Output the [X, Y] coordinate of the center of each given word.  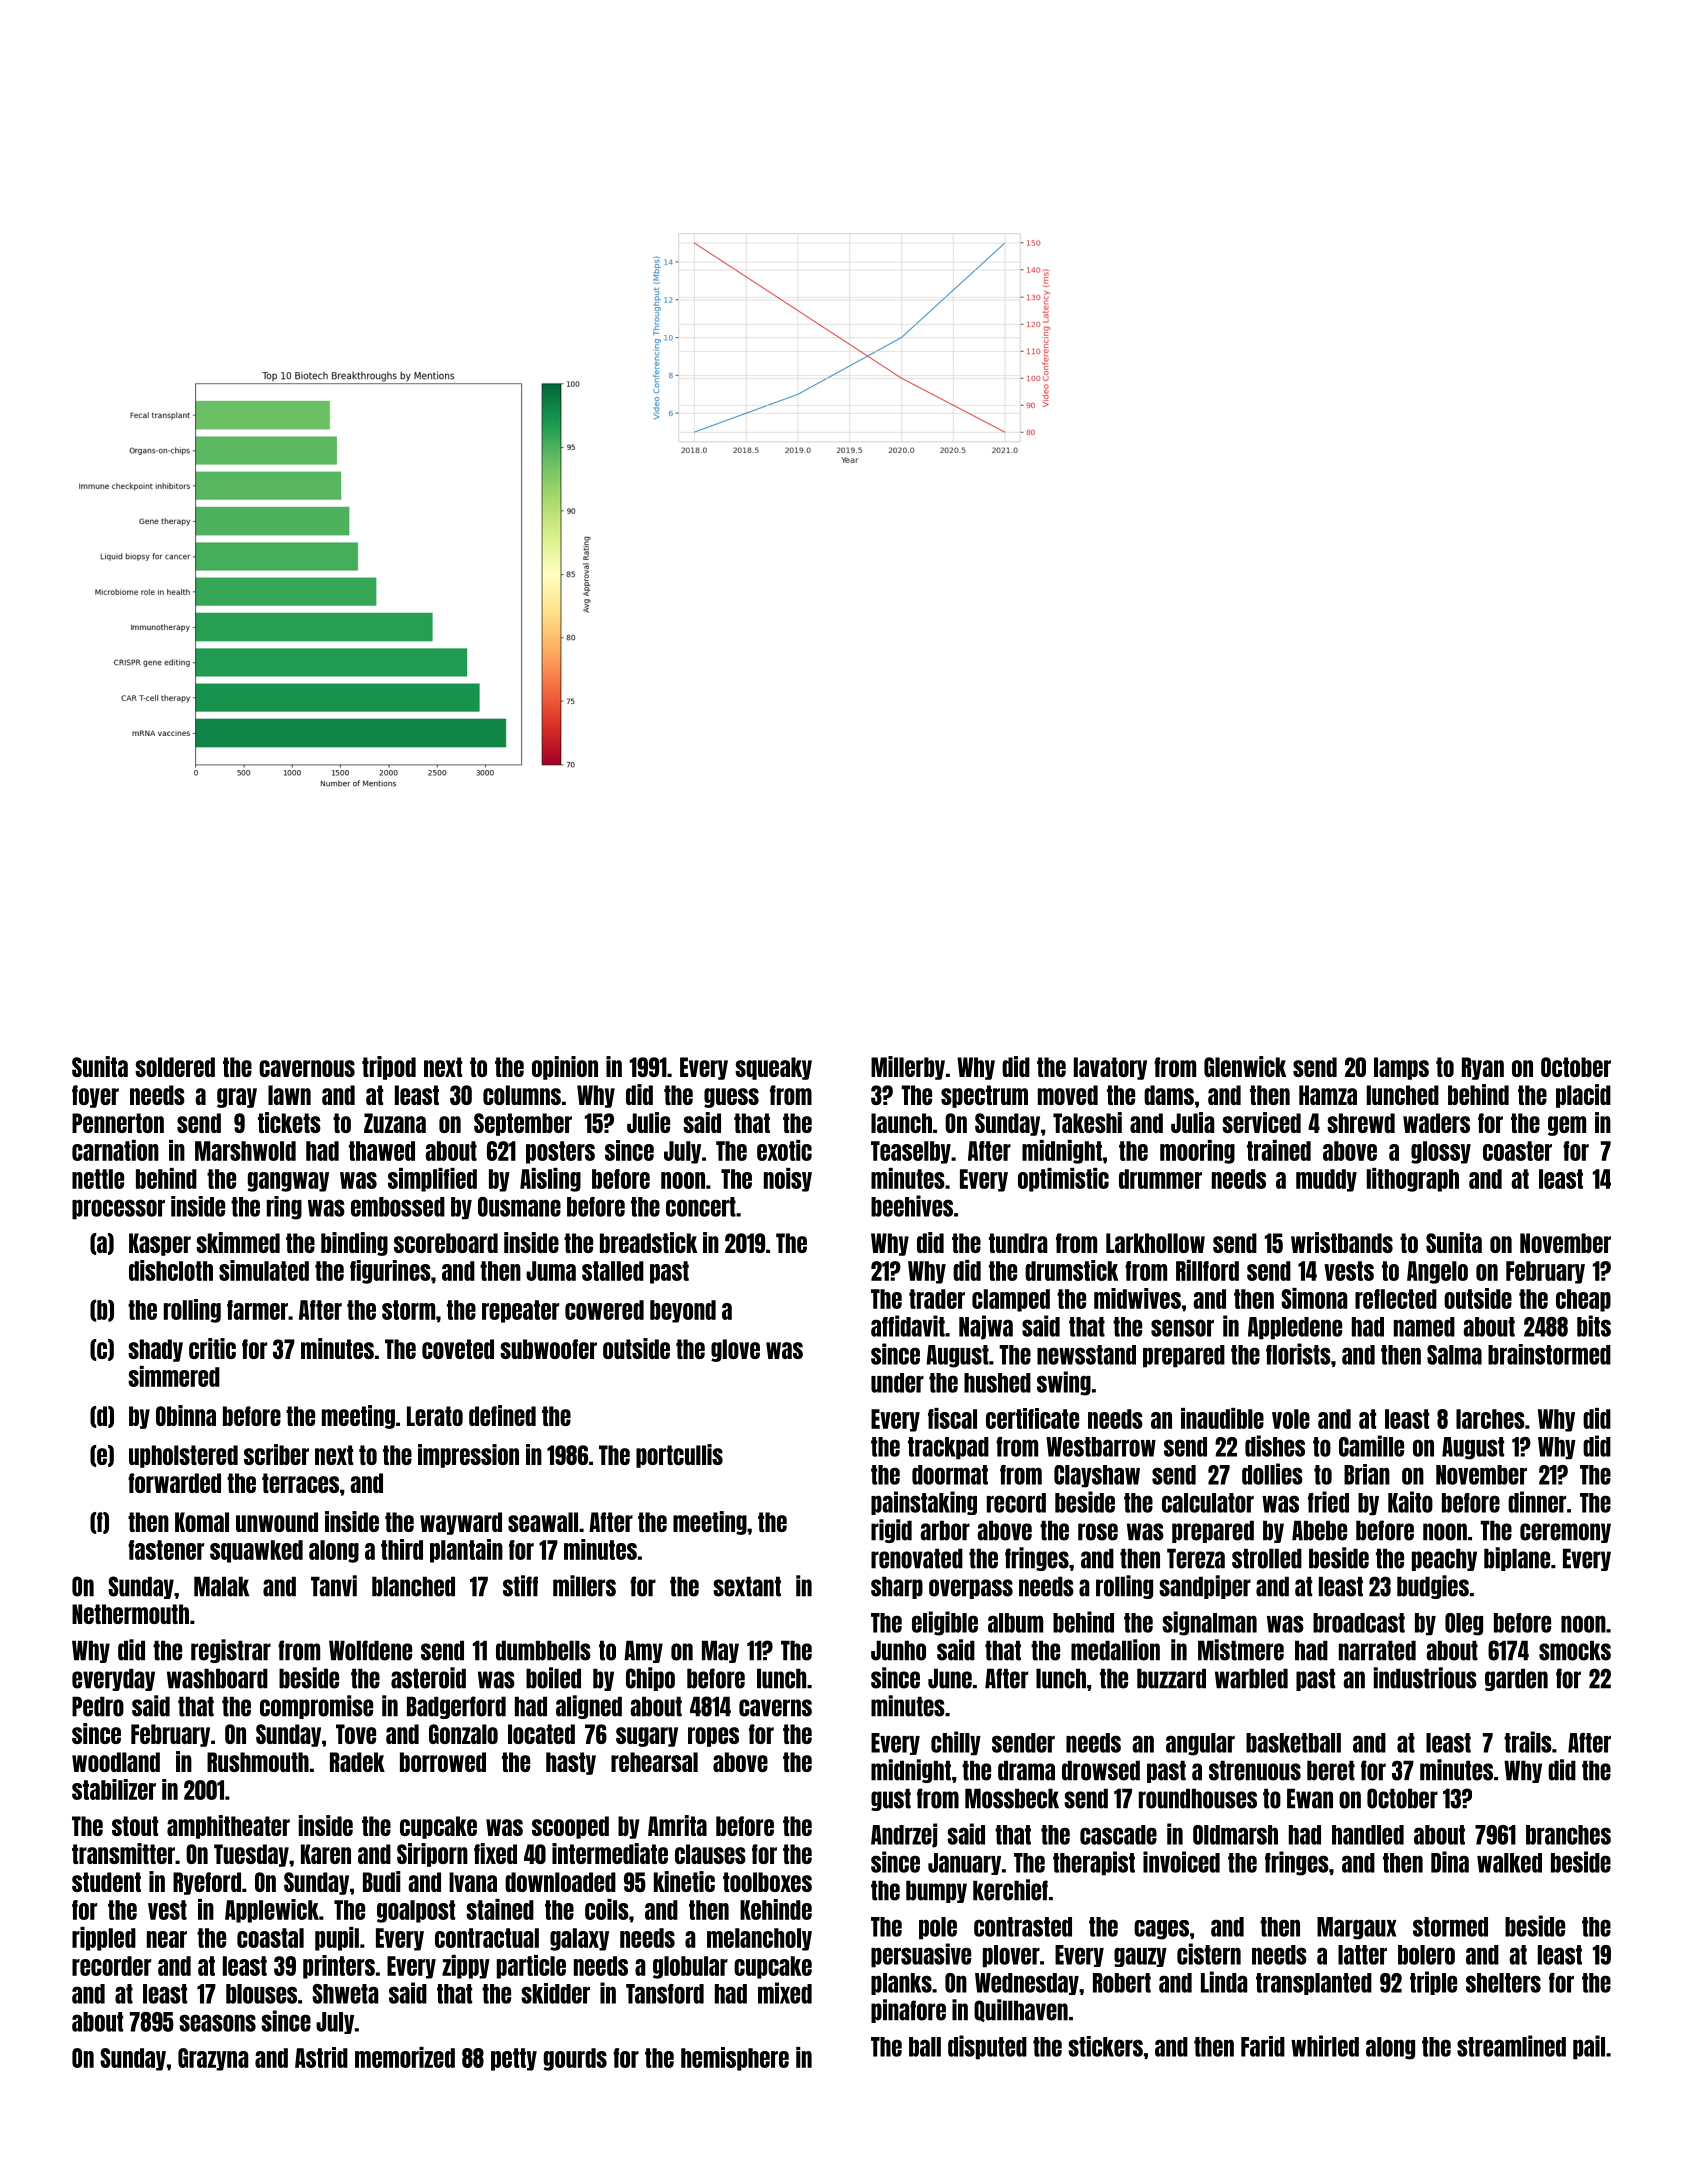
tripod [389, 1068]
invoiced [1181, 1862]
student [106, 1882]
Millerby [908, 1068]
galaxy [579, 1939]
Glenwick [1245, 1066]
